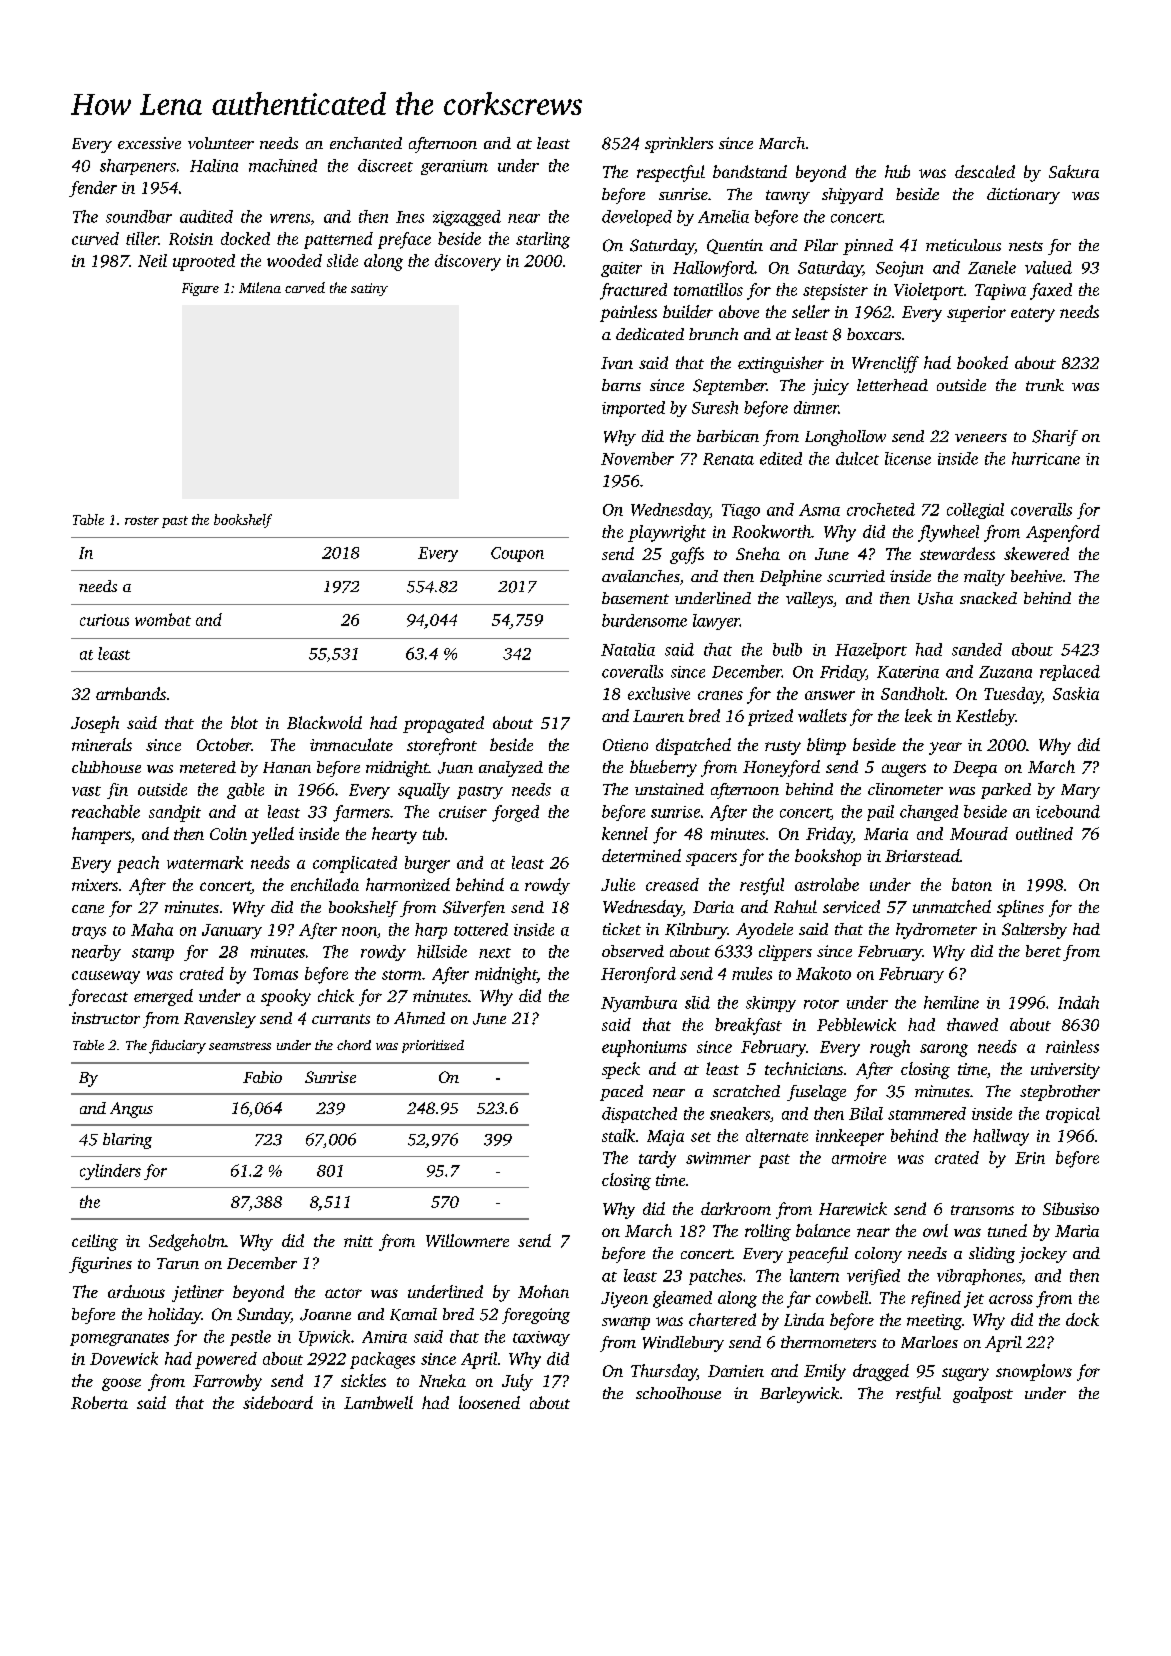 The image size is (1171, 1656). I want to click on sprinklers, so click(679, 145).
